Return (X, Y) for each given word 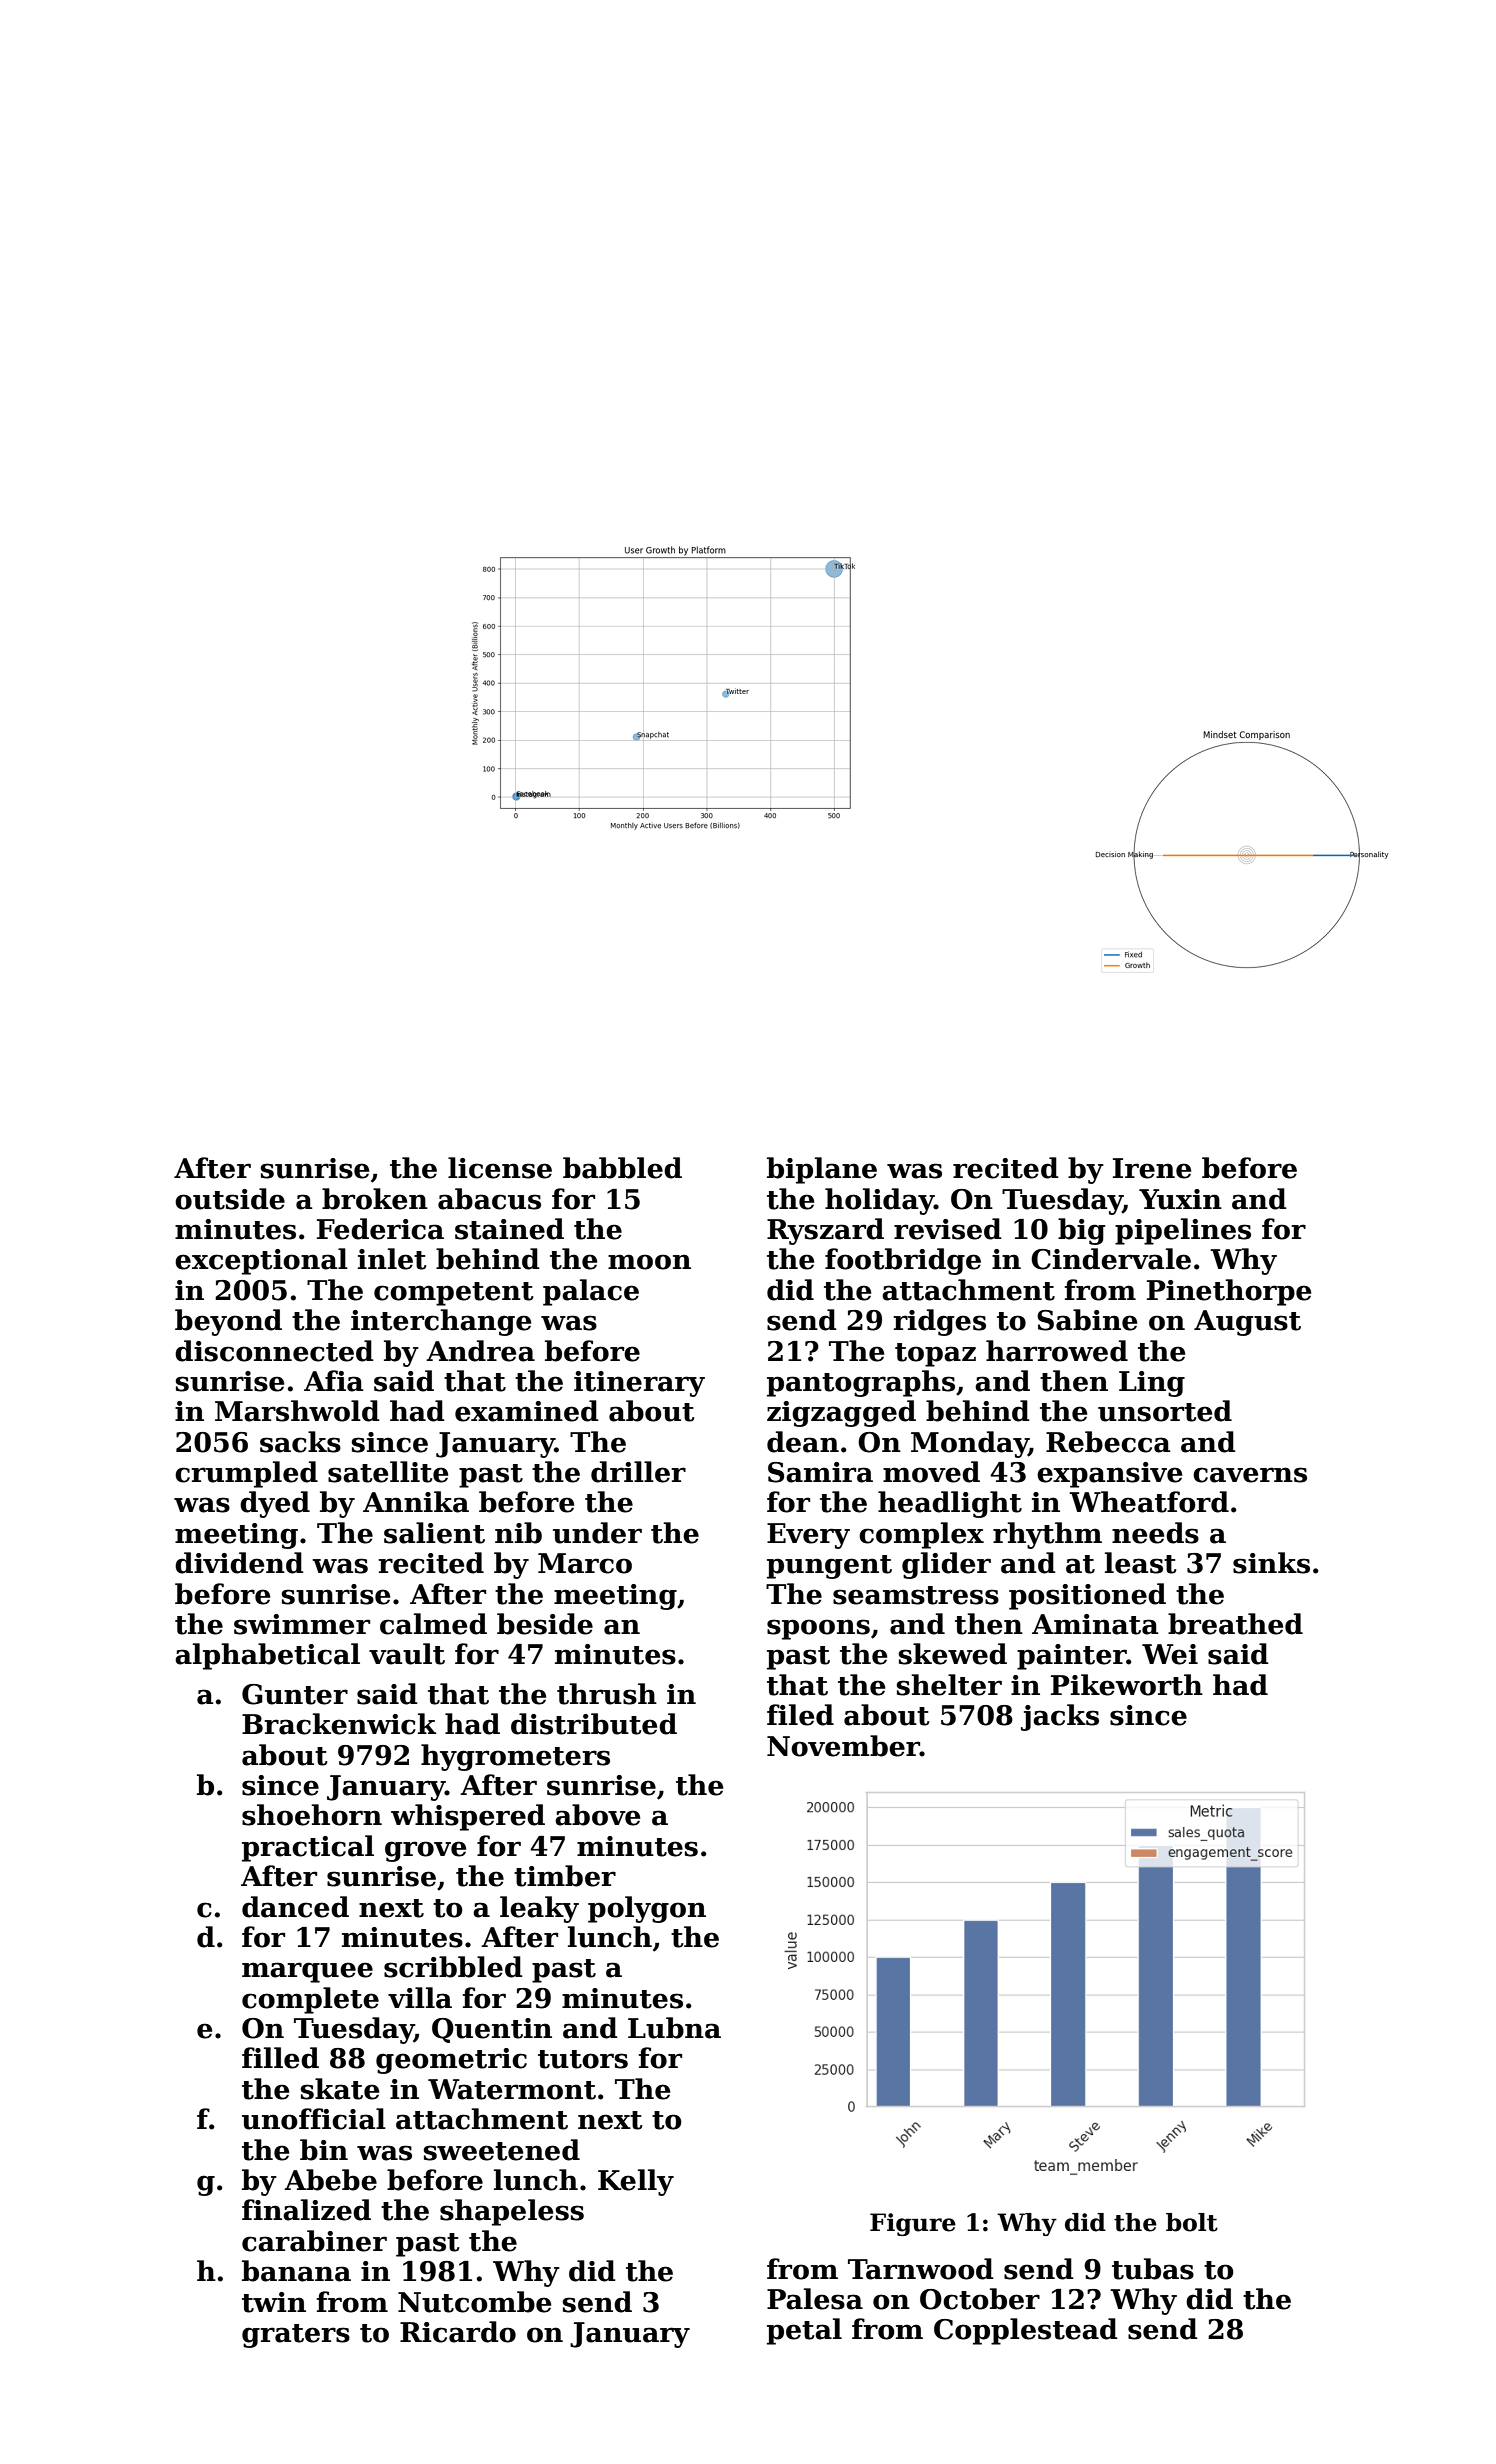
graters (296, 2336)
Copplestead (1026, 2331)
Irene (1152, 1168)
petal (804, 2331)
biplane (822, 1170)
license (500, 1168)
